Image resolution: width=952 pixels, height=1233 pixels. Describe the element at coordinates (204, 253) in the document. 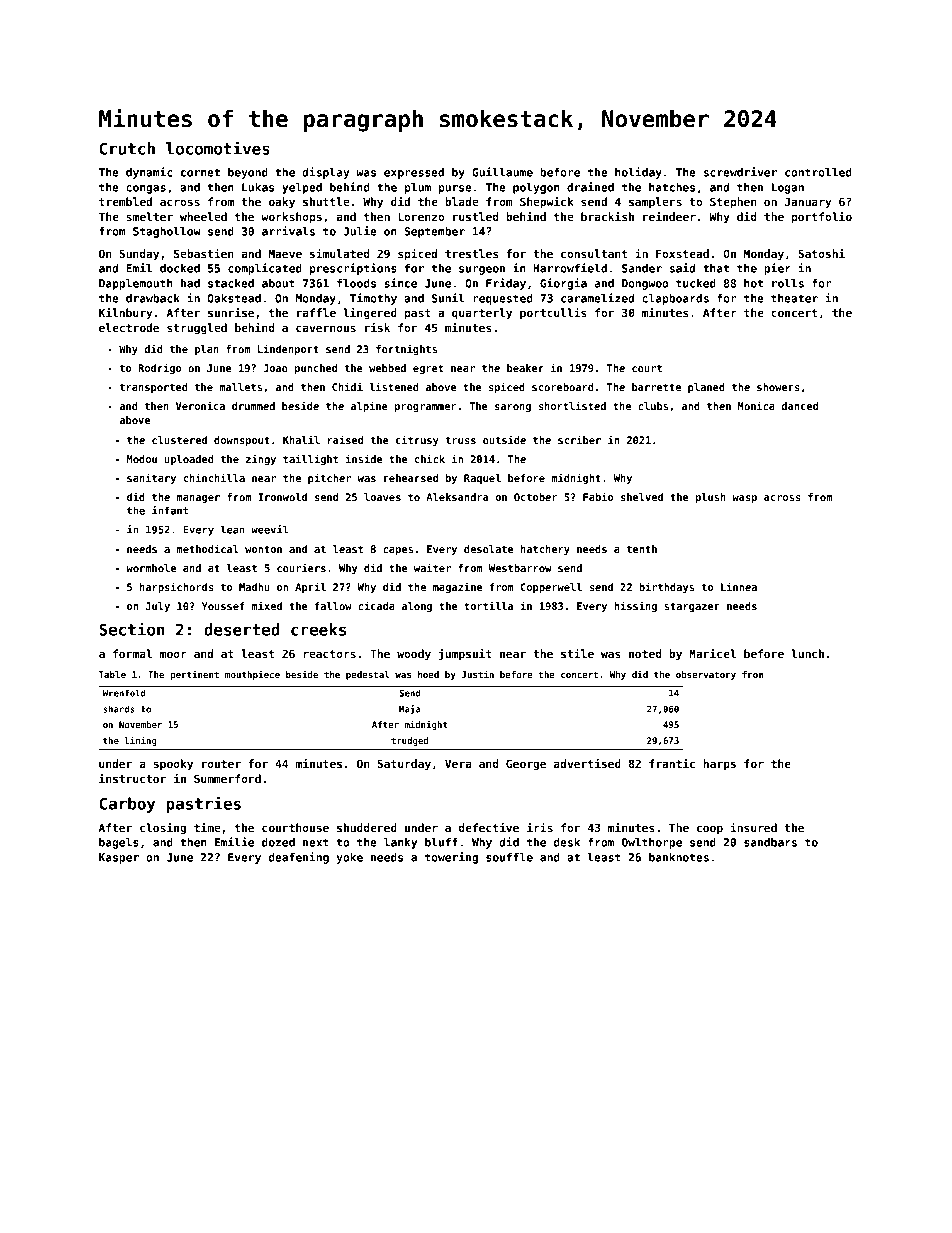

I see `Sebastien` at that location.
